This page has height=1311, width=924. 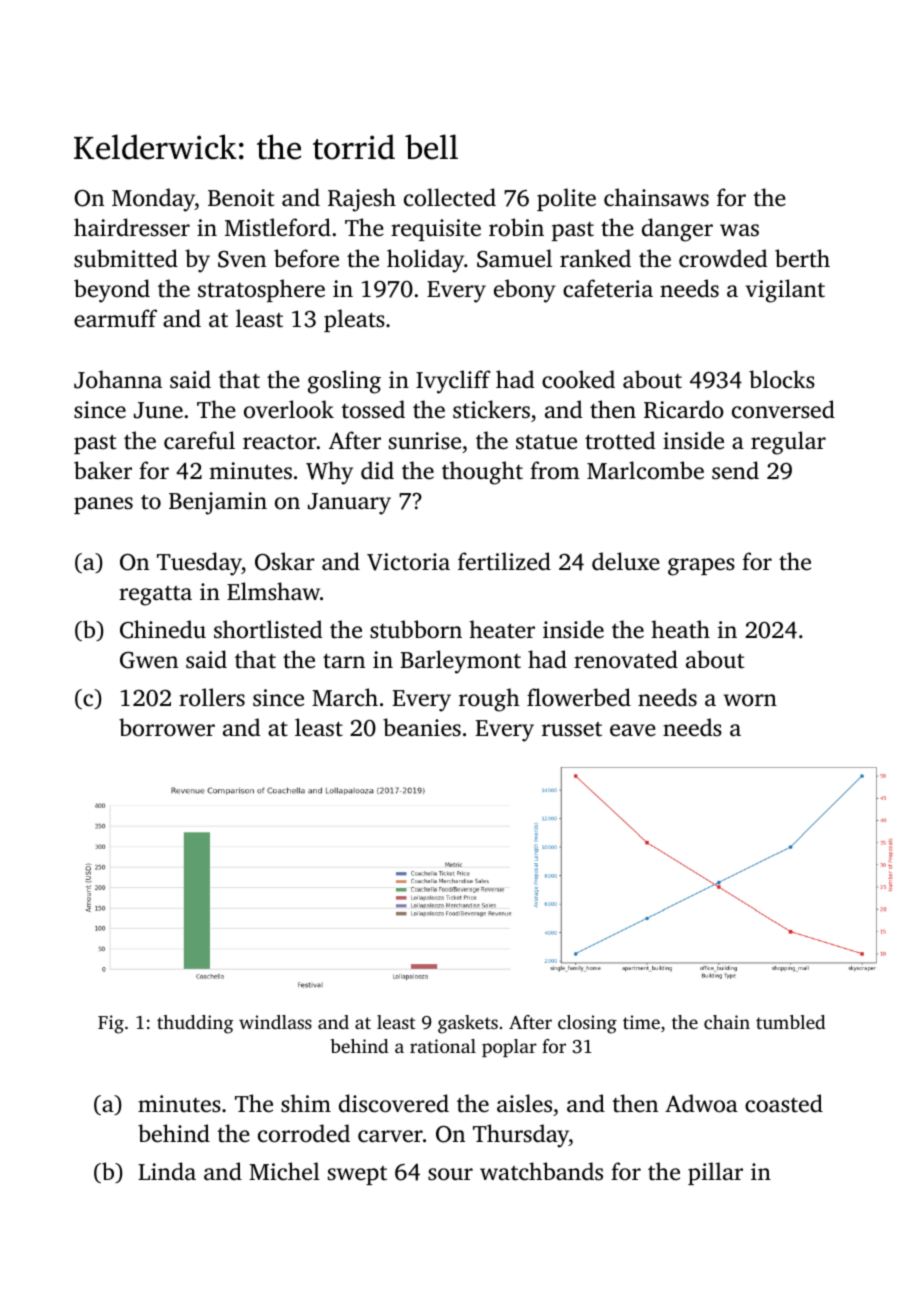 What do you see at coordinates (275, 1022) in the page?
I see `windlass` at bounding box center [275, 1022].
